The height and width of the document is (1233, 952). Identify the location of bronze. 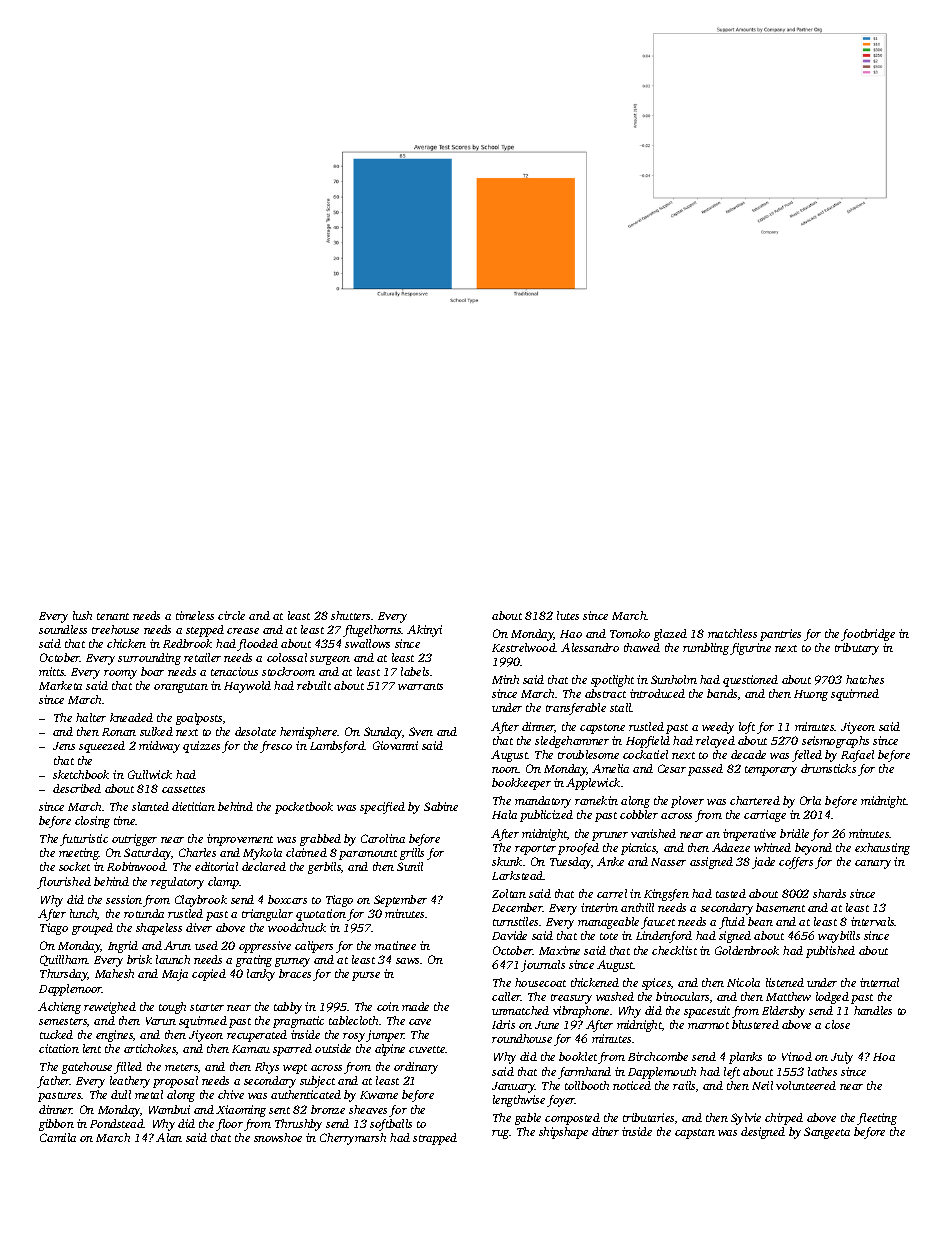
(328, 1109).
